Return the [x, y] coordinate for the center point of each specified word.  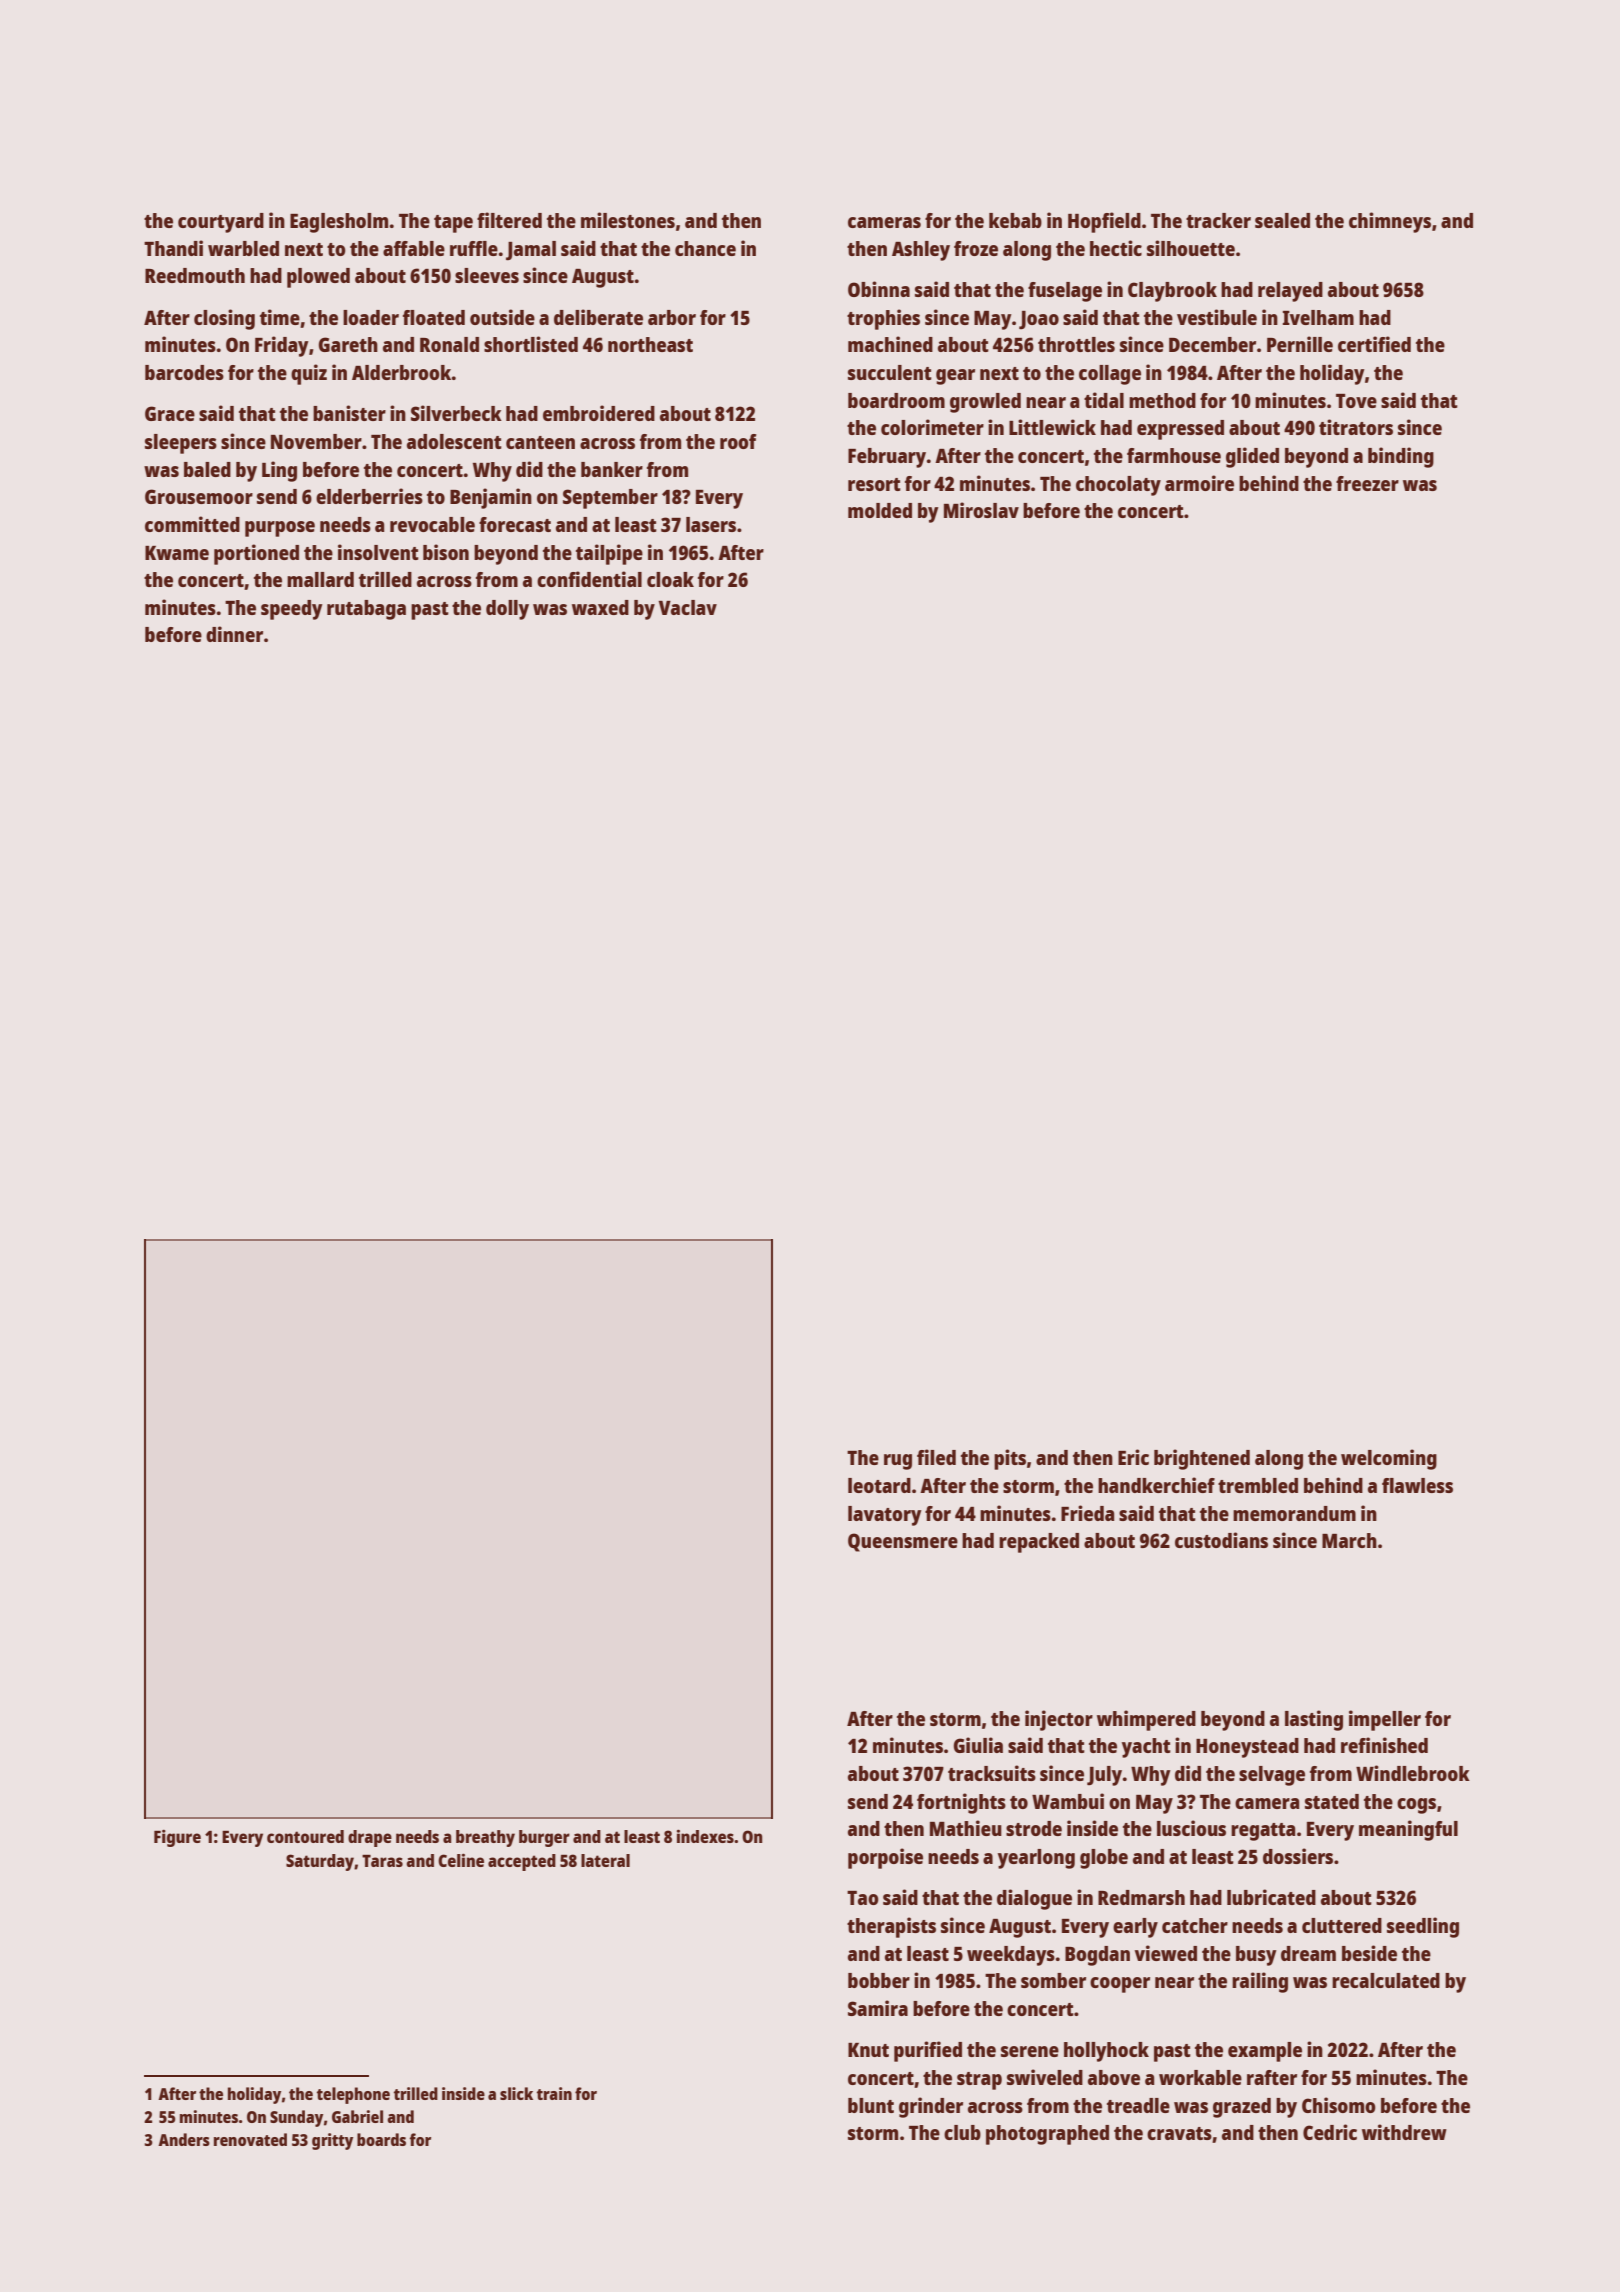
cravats [1179, 2133]
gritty [332, 2141]
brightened [1202, 1459]
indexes [705, 1836]
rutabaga [366, 610]
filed [936, 1457]
